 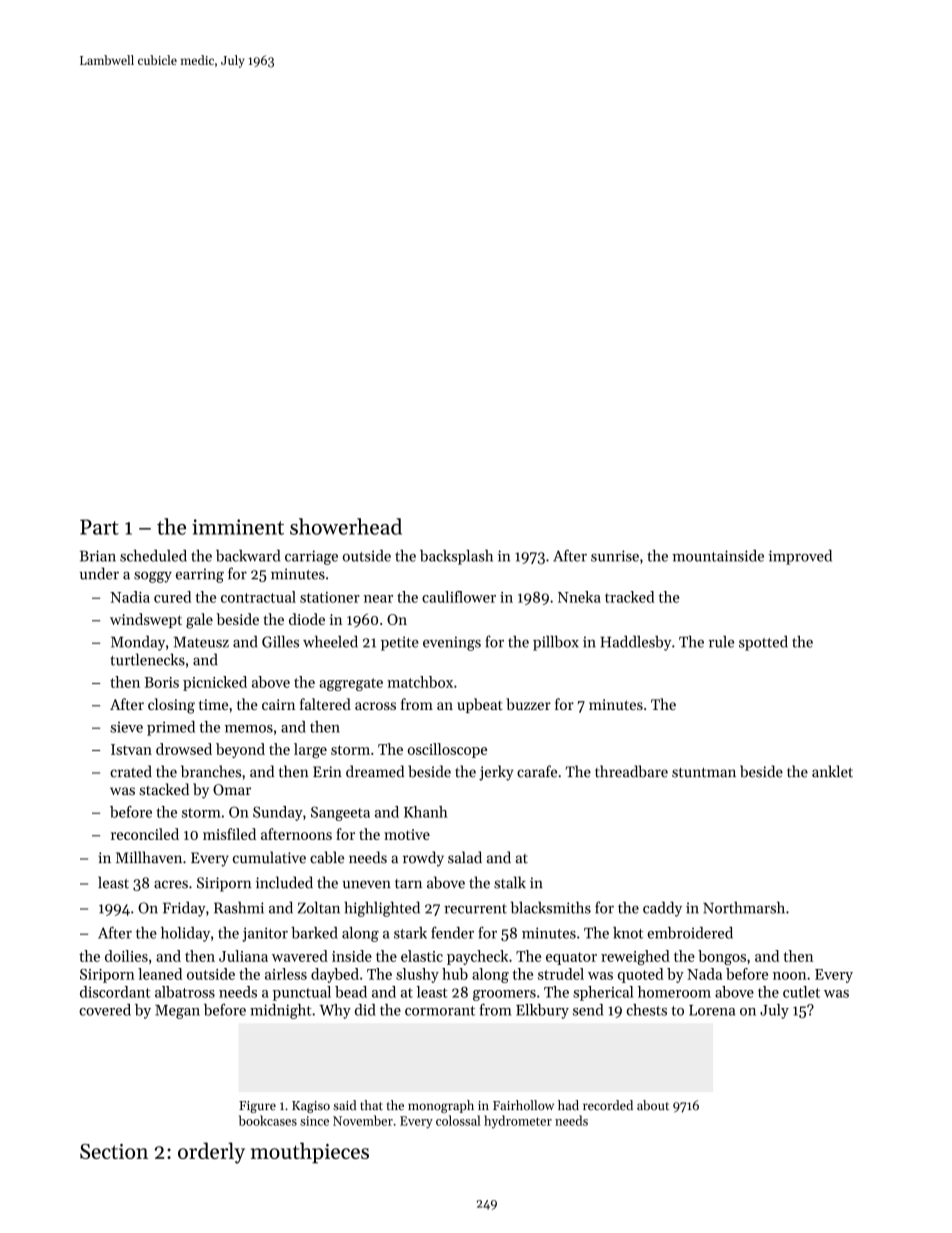 I want to click on hydrometer, so click(x=518, y=1122).
